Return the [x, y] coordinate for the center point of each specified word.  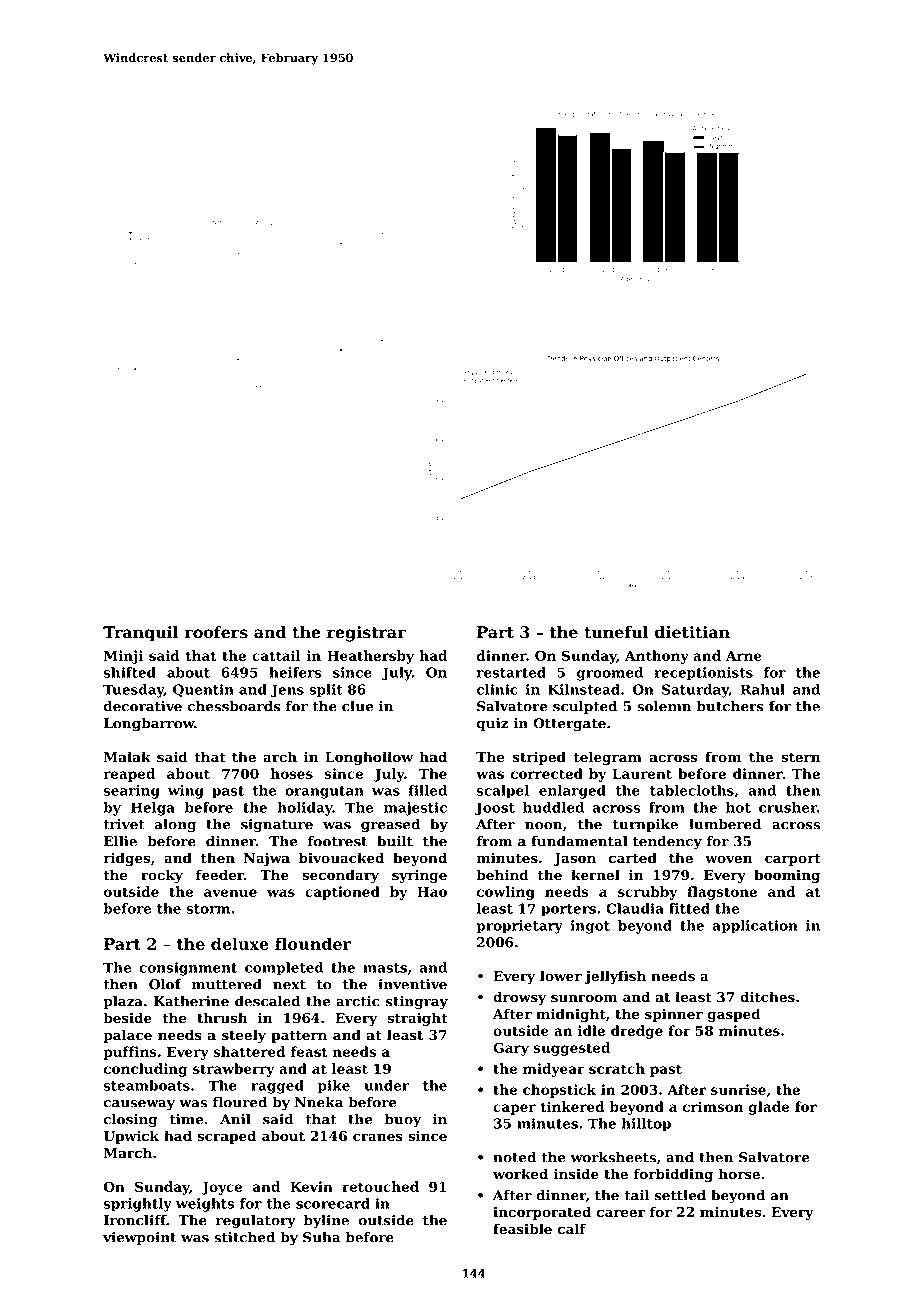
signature [277, 826]
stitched [244, 1237]
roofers [216, 632]
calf [572, 1229]
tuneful [616, 632]
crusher [788, 807]
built [395, 841]
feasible [522, 1229]
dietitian [692, 632]
